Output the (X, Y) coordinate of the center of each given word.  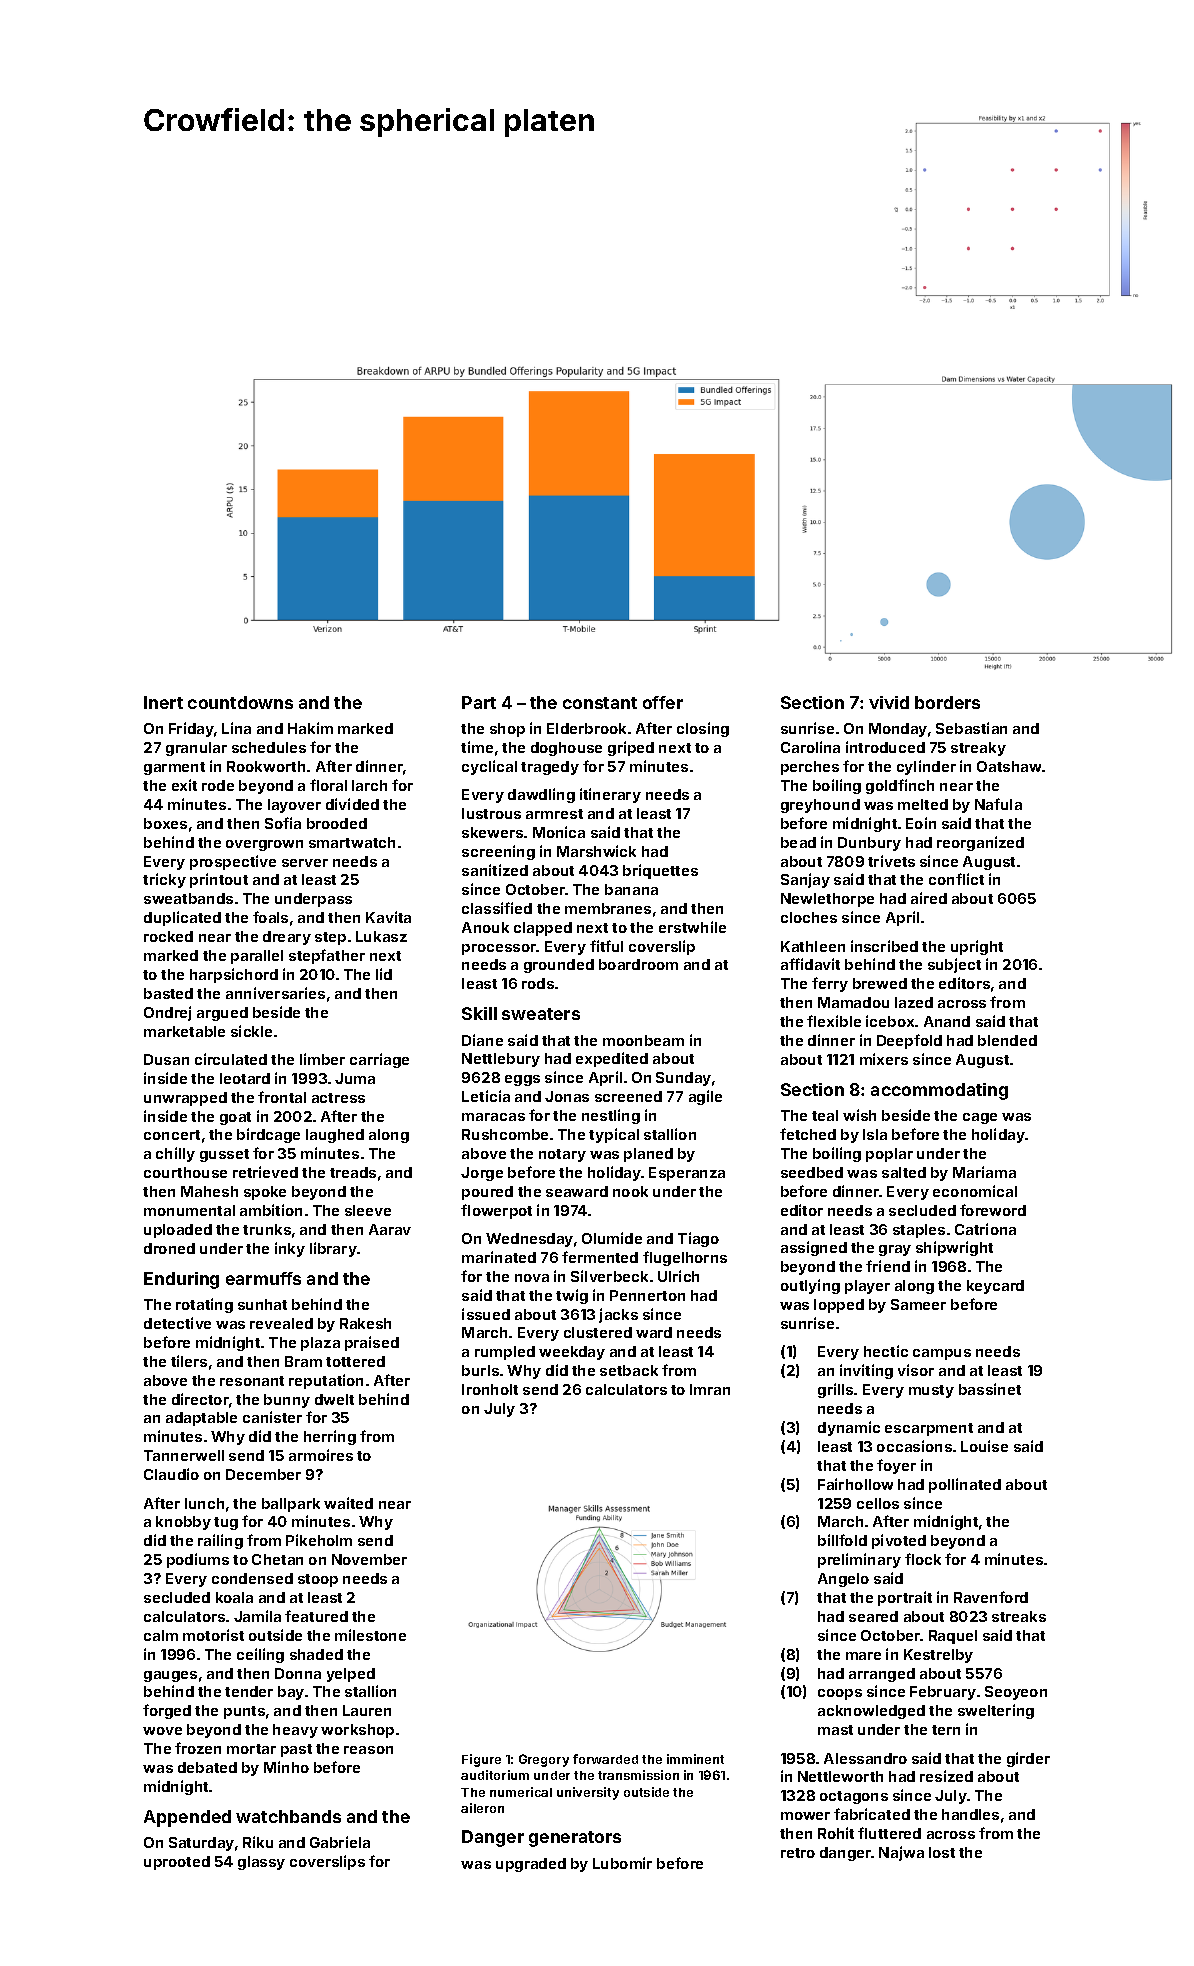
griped (631, 748)
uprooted (177, 1863)
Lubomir (622, 1863)
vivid (889, 702)
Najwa (901, 1853)
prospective (233, 862)
